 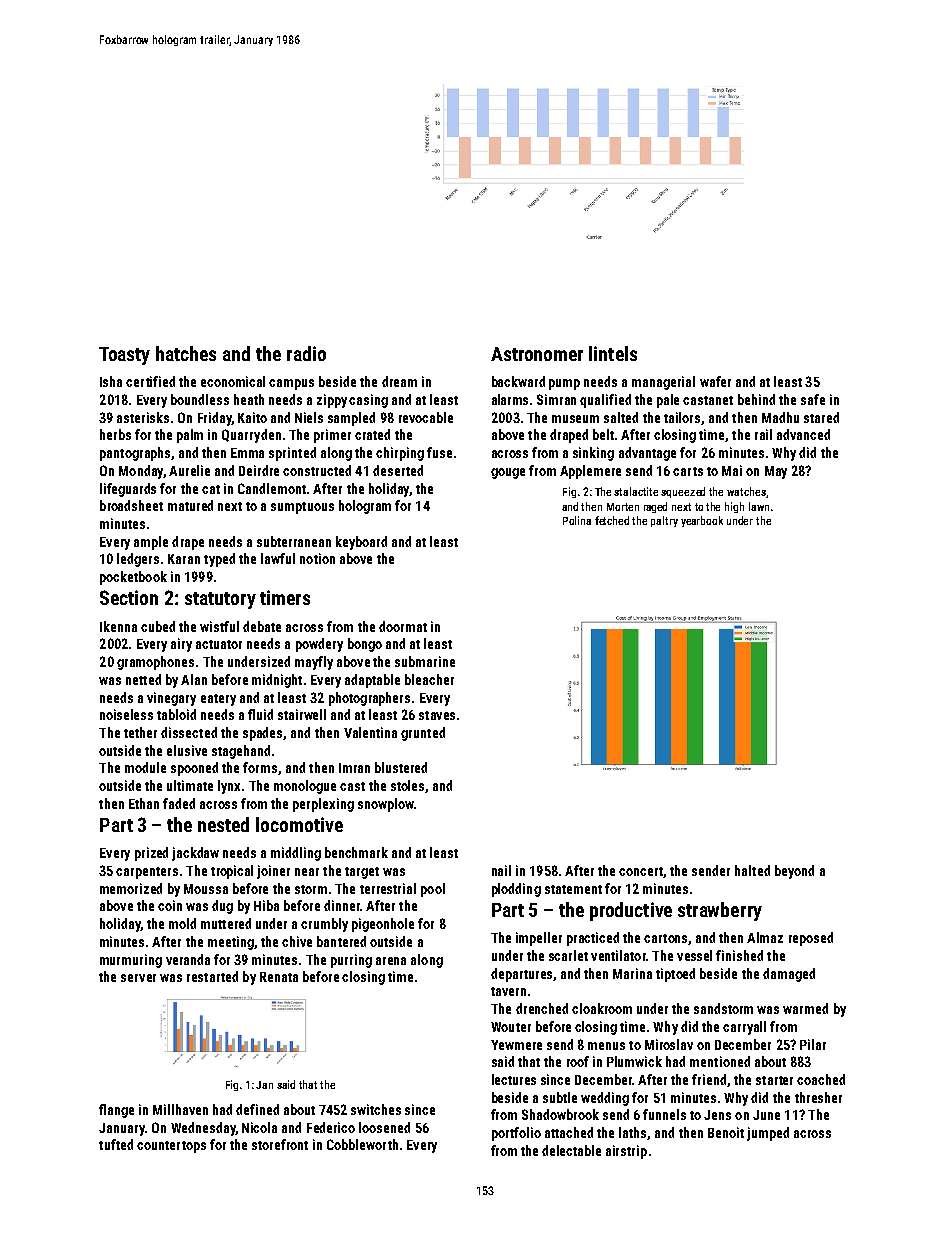 I want to click on Renata, so click(x=279, y=977).
